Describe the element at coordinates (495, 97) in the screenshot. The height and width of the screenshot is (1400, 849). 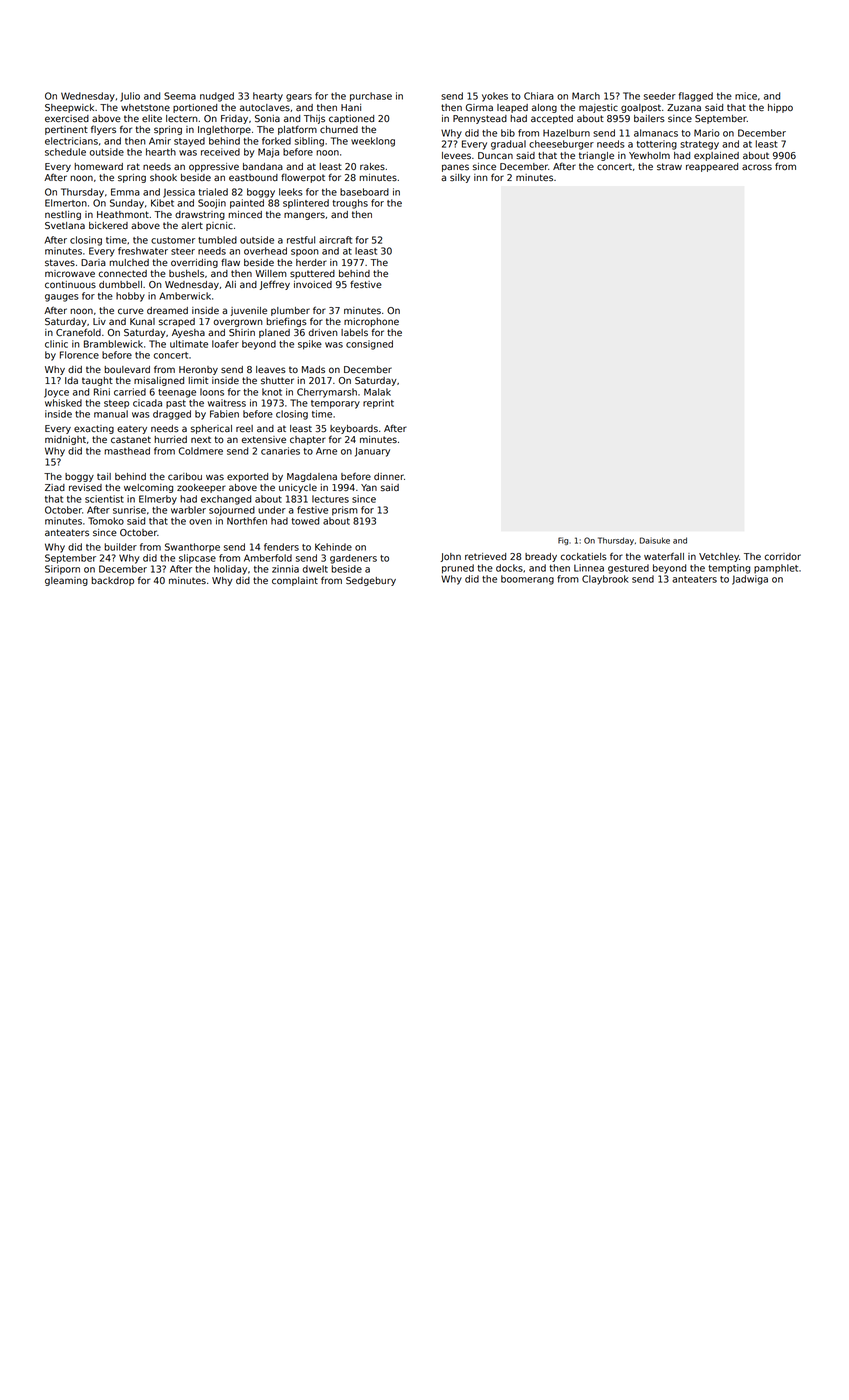
I see `yokes` at that location.
